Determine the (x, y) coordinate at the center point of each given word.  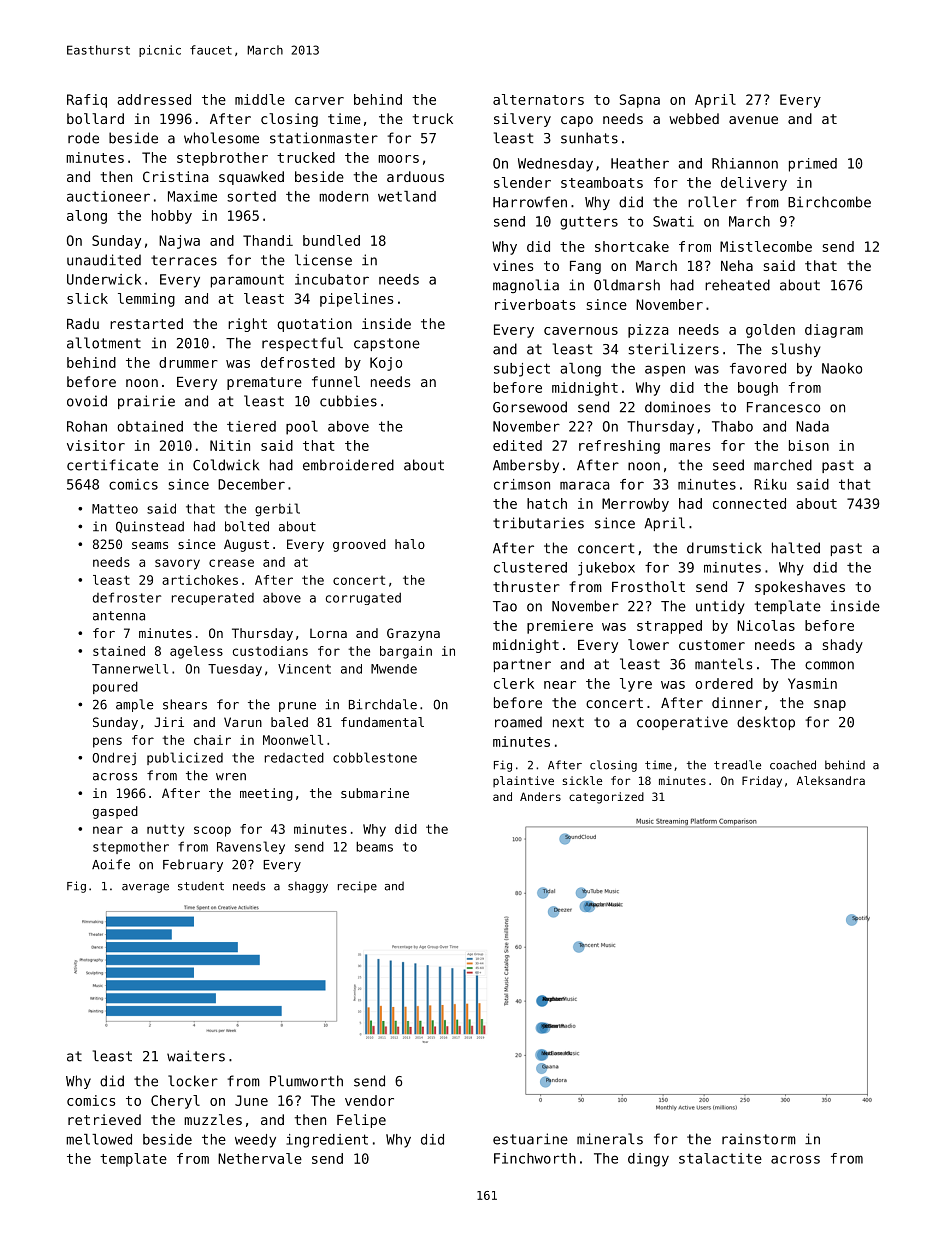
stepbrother (222, 159)
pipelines (357, 300)
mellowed (99, 1139)
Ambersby (526, 466)
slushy (796, 350)
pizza (648, 331)
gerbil (277, 509)
